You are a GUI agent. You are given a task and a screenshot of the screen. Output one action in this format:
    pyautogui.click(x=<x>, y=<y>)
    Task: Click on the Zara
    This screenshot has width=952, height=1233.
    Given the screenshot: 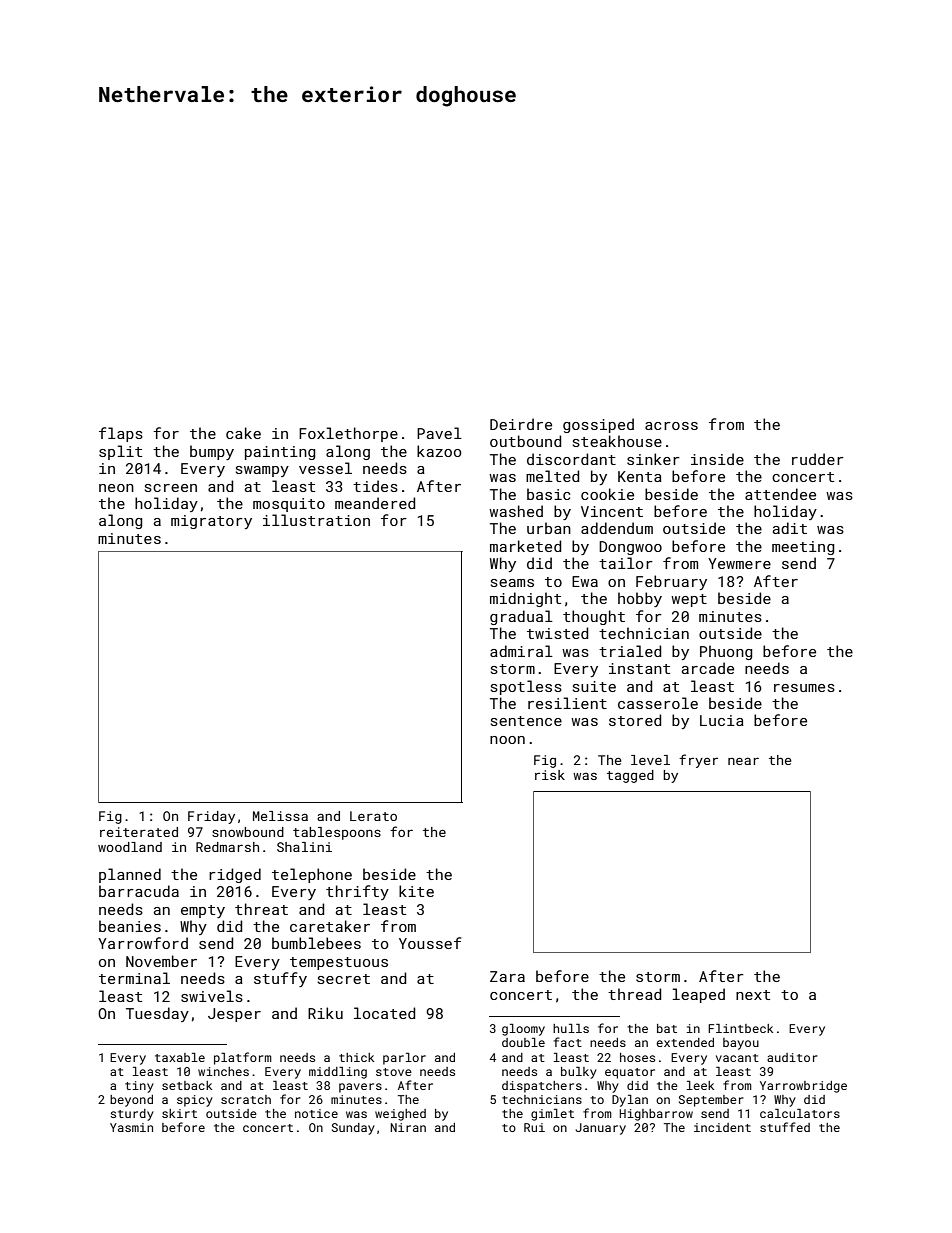 What is the action you would take?
    pyautogui.click(x=507, y=976)
